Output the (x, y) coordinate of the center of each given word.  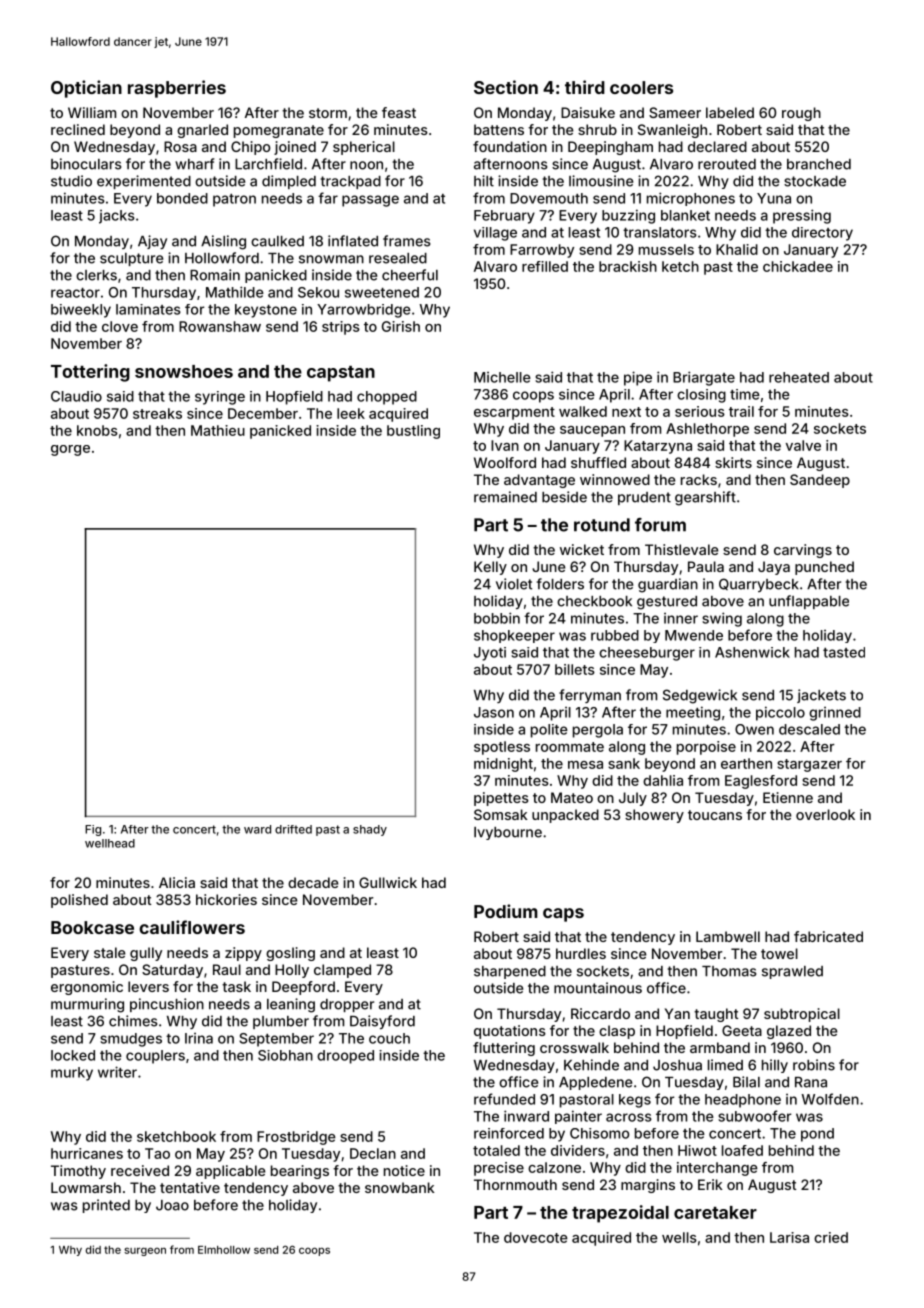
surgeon (145, 1251)
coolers (641, 87)
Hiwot (697, 1150)
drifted (293, 829)
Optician (86, 89)
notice (404, 1170)
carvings (803, 551)
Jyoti (490, 654)
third (585, 87)
